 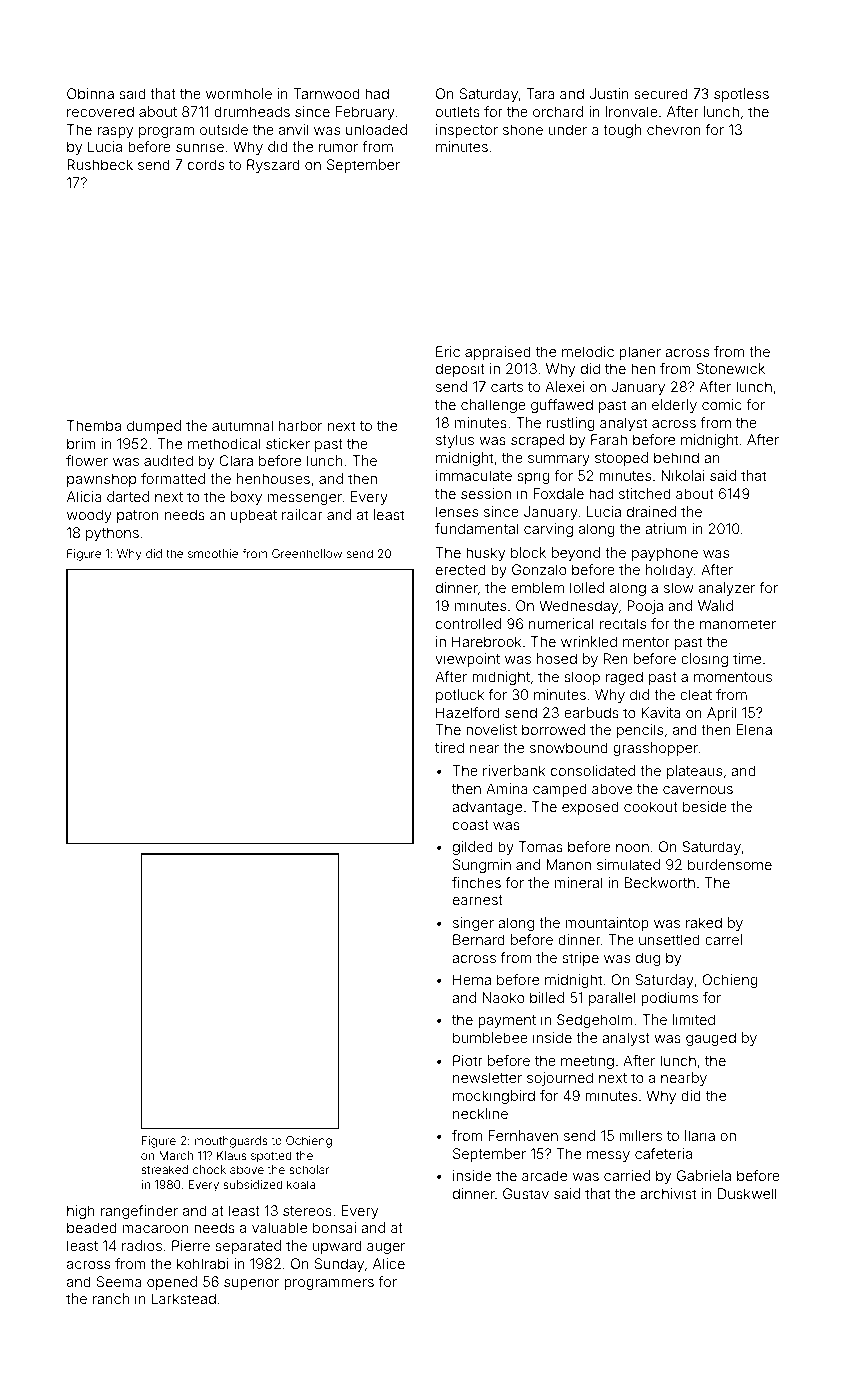 I want to click on advantage, so click(x=487, y=808).
